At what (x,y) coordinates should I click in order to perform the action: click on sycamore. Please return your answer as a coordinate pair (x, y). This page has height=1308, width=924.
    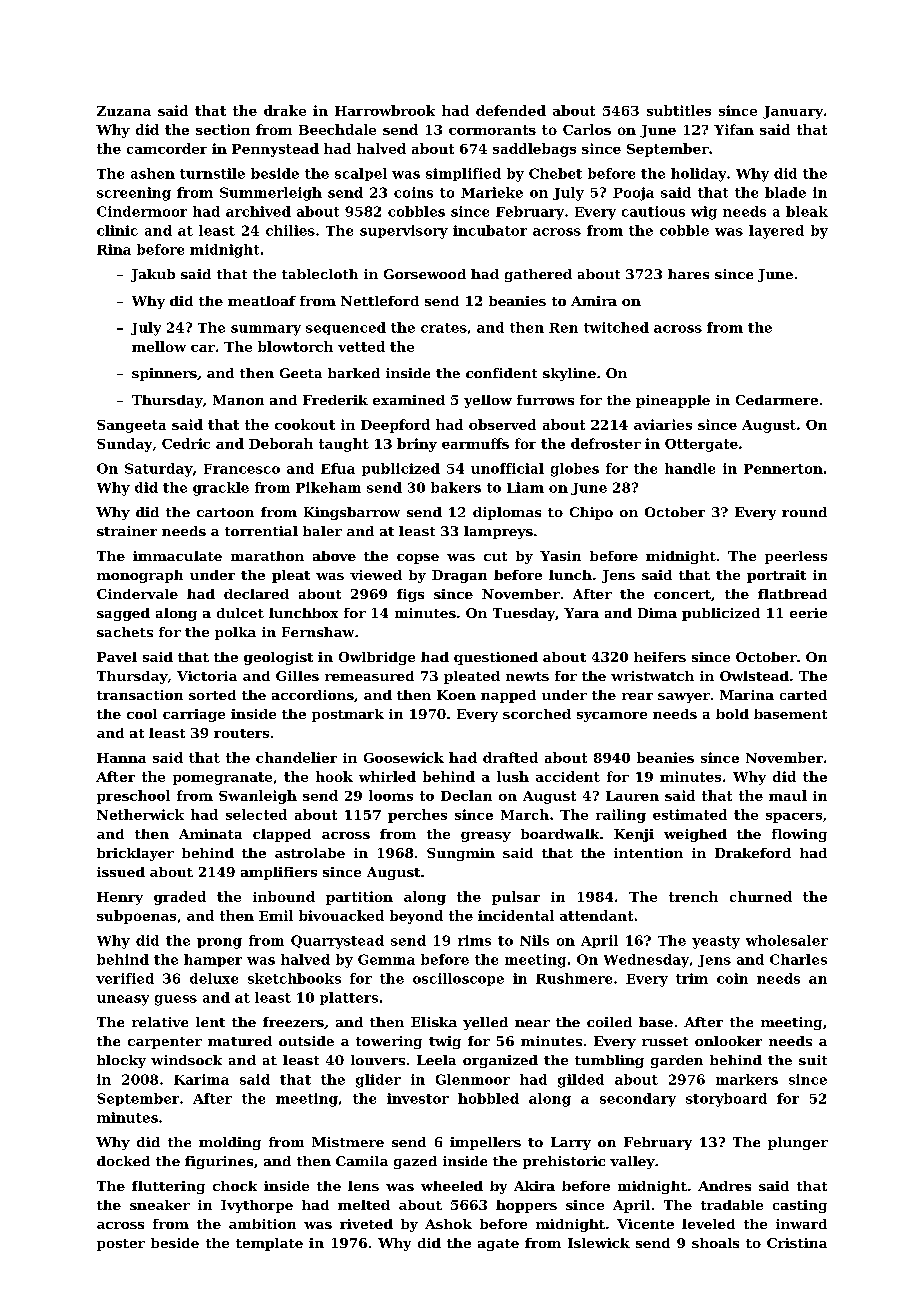
    Looking at the image, I should click on (612, 717).
